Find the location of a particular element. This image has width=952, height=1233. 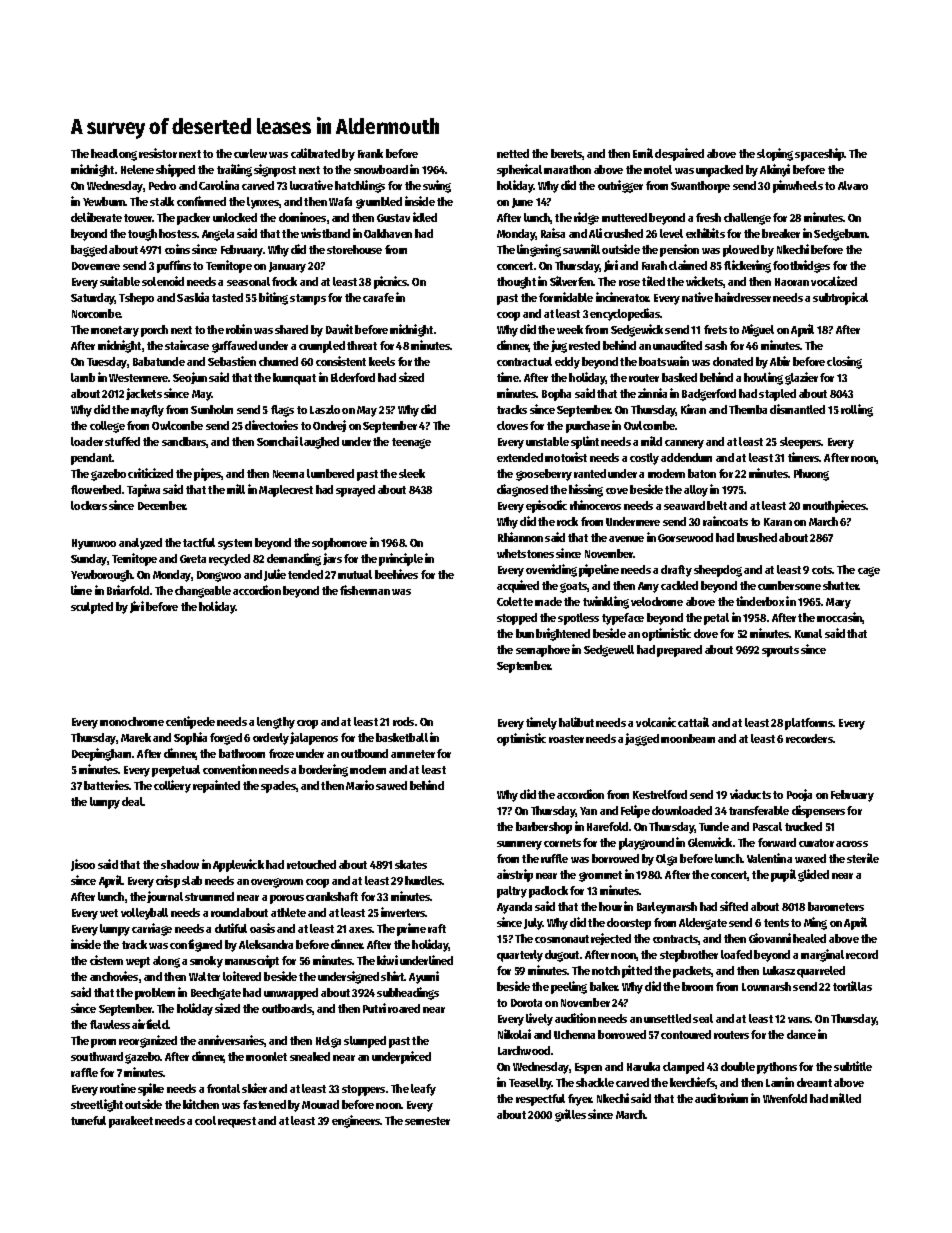

curlew is located at coordinates (250, 153).
